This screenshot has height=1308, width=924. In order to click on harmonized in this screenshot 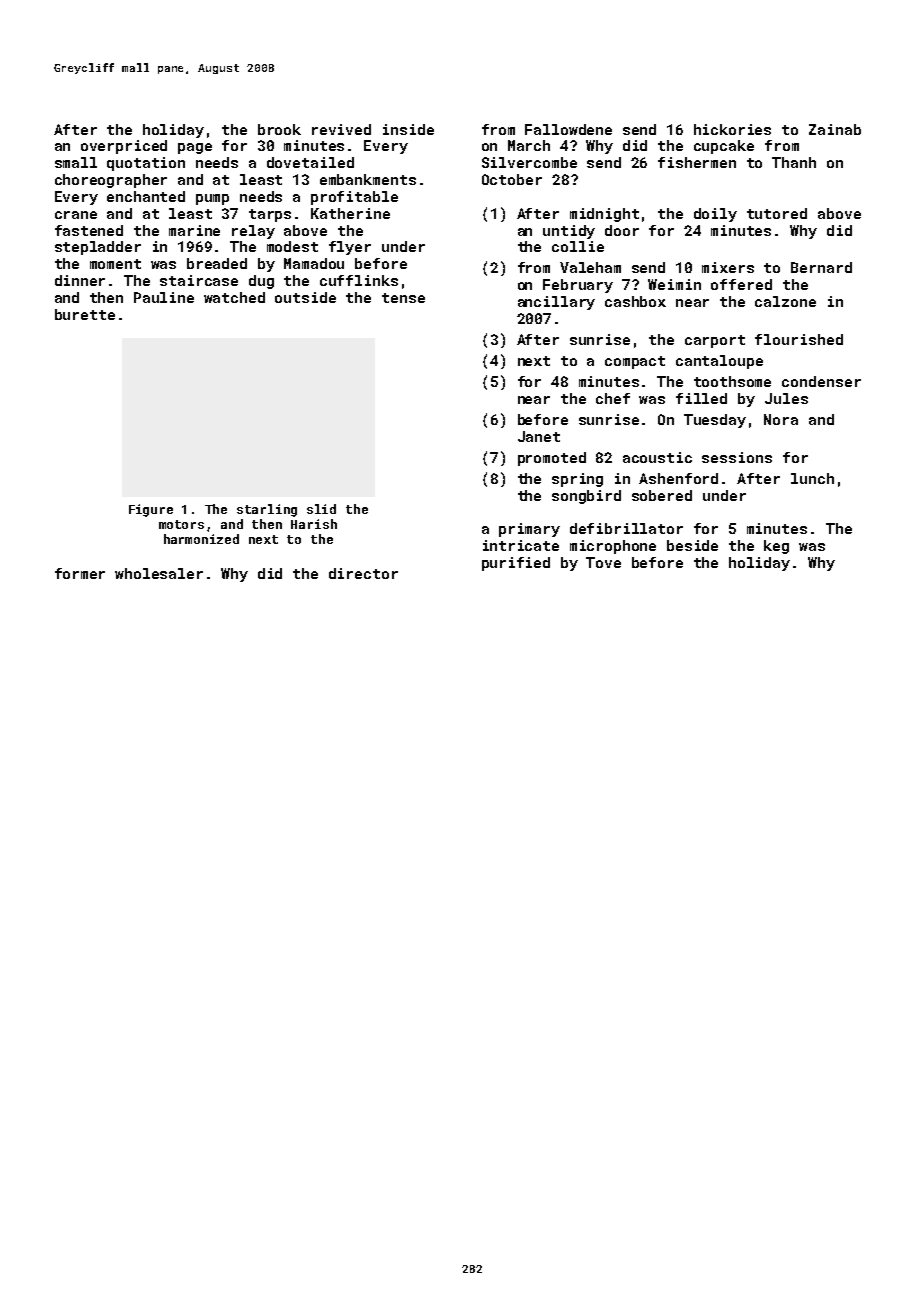, I will do `click(201, 539)`.
